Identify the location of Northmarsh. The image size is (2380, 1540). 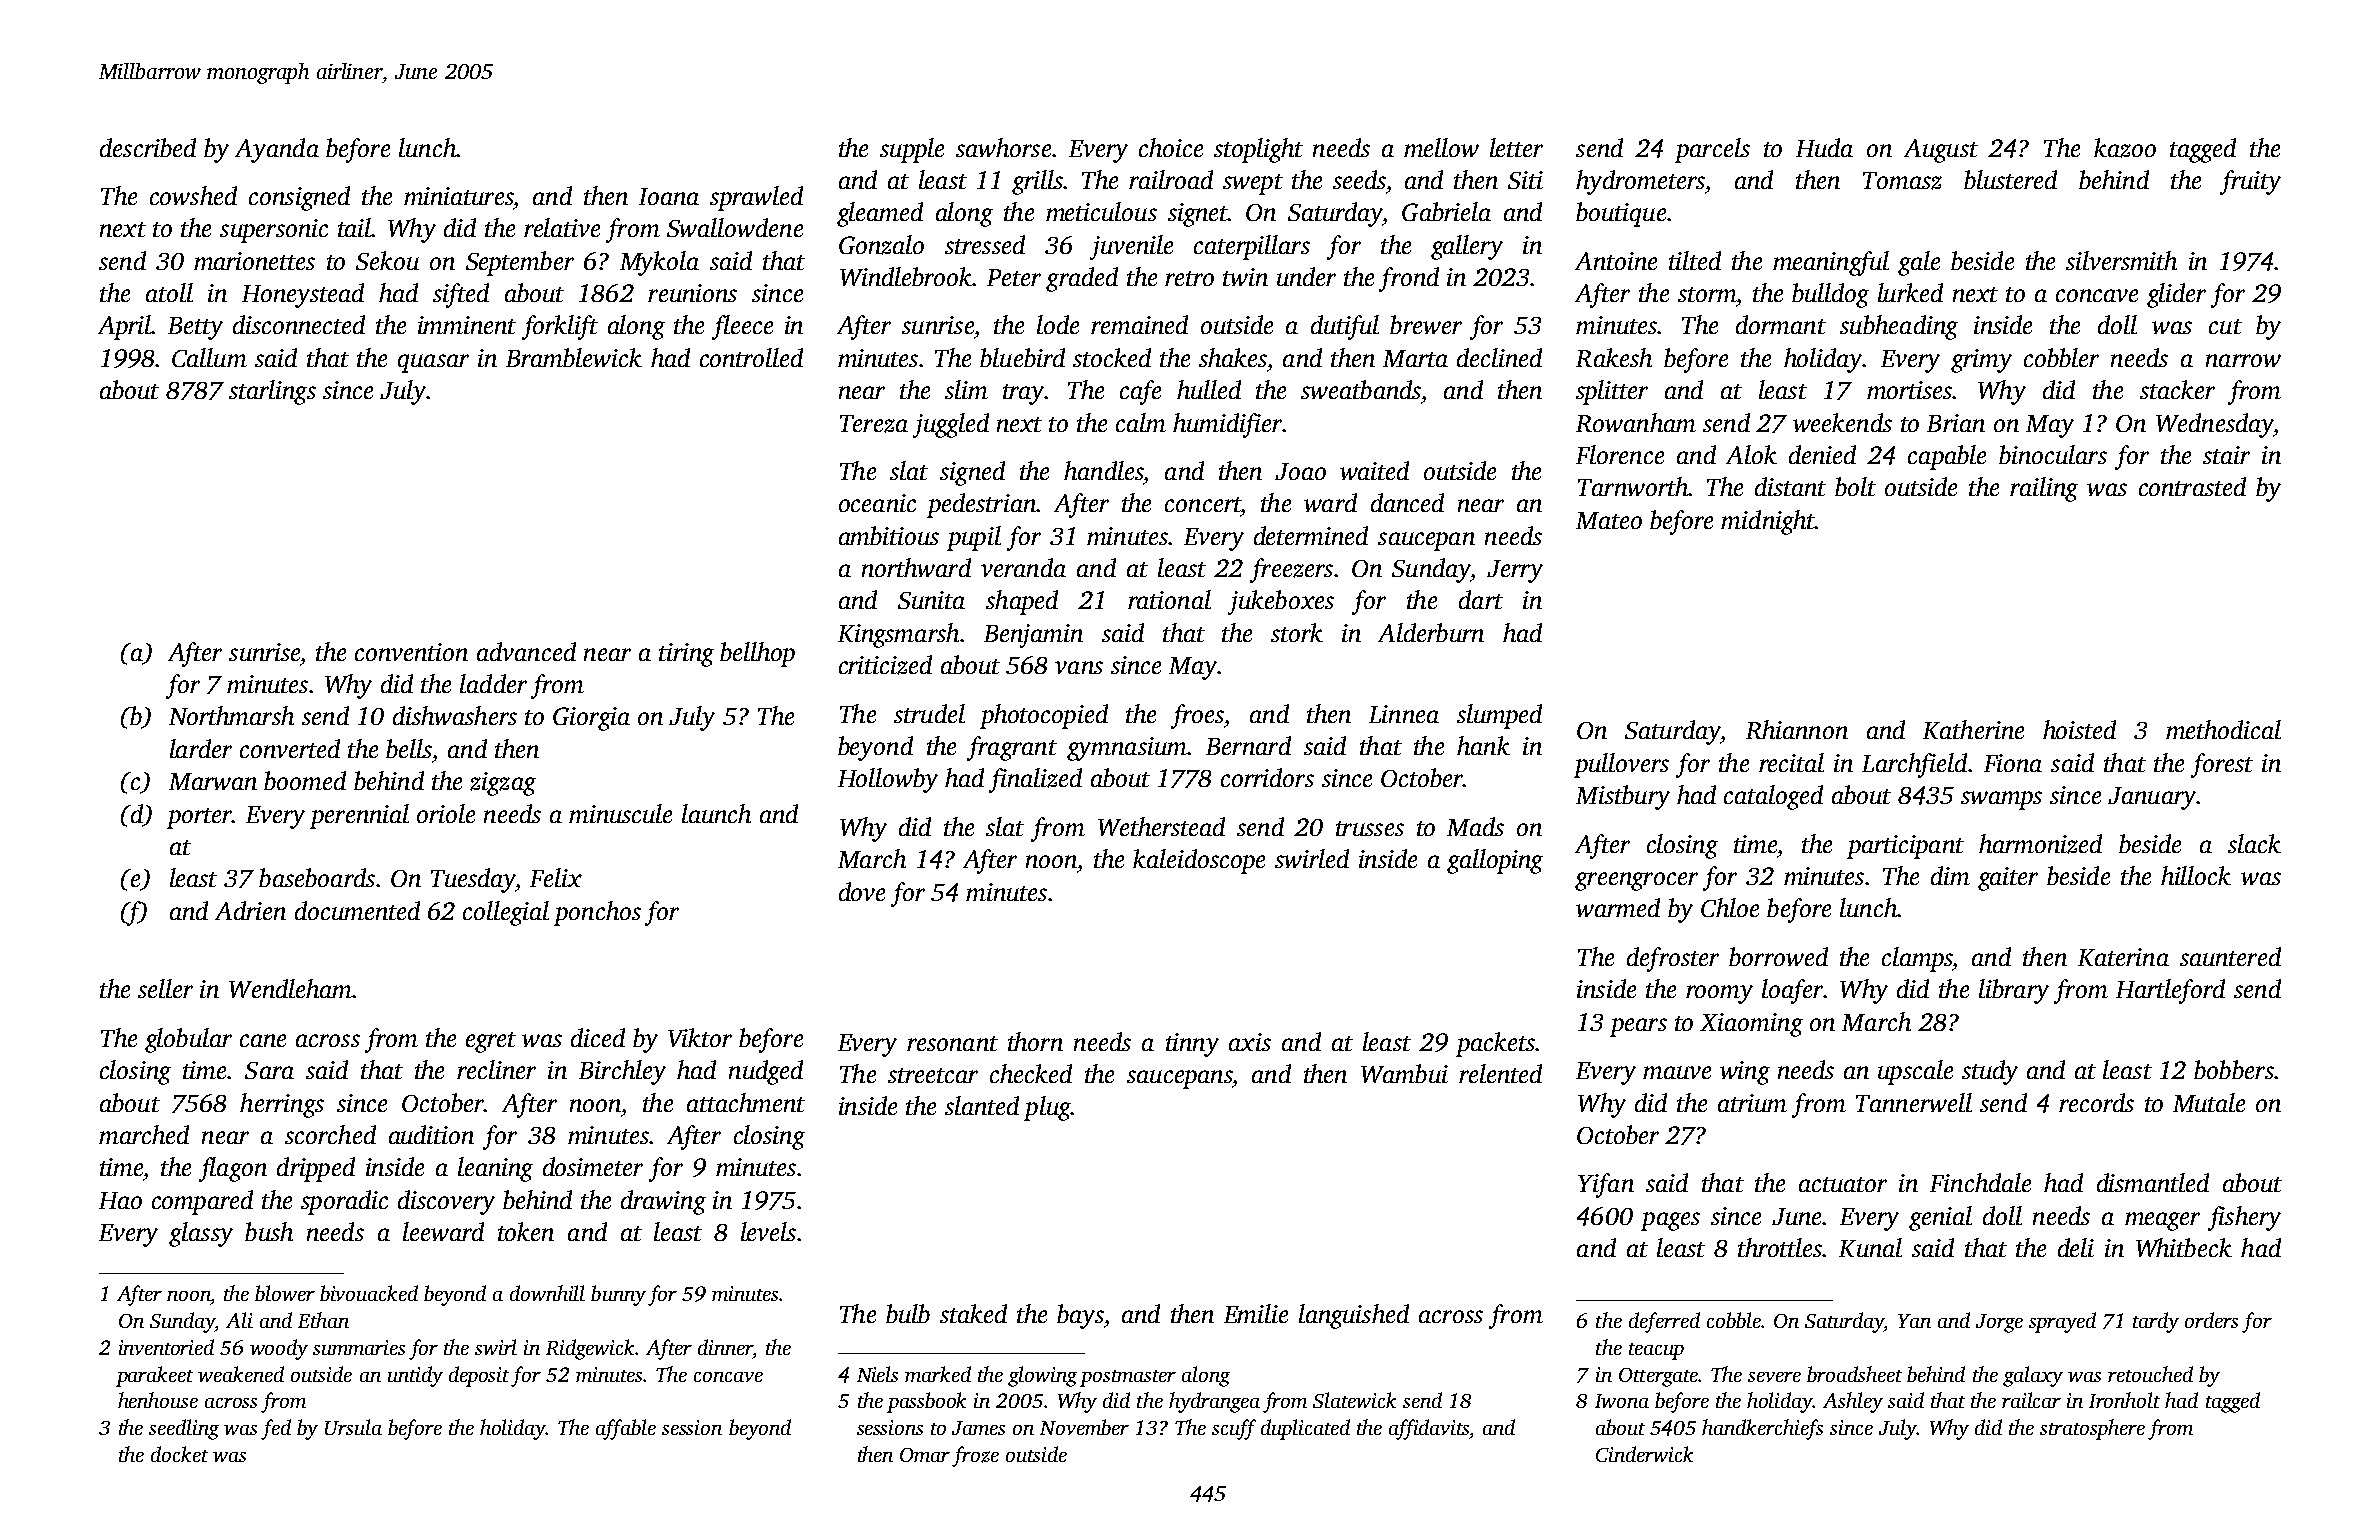
(231, 715).
